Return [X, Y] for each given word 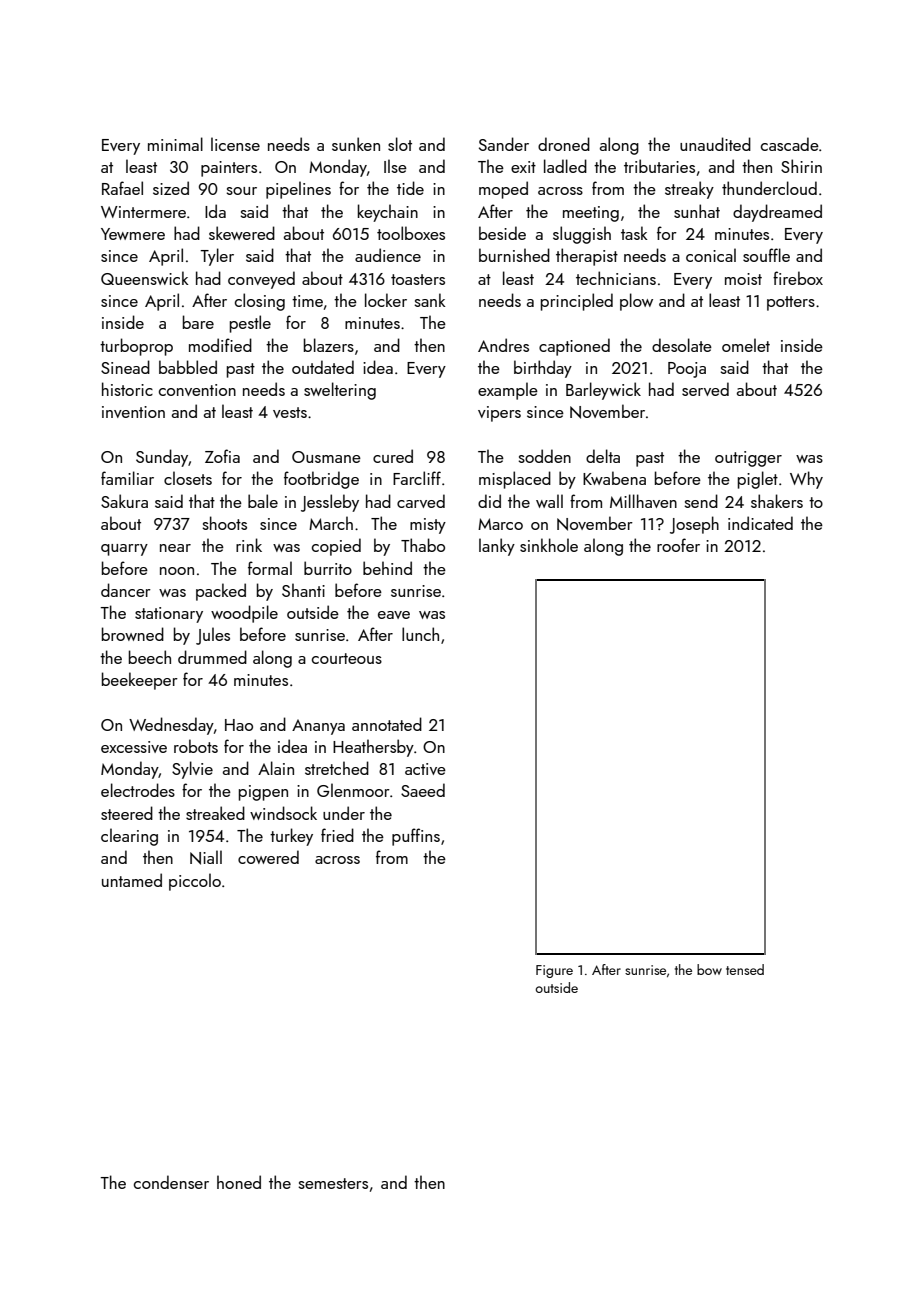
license [235, 144]
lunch [420, 634]
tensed [745, 969]
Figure [554, 971]
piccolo [195, 882]
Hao [239, 725]
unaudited [715, 144]
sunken [356, 144]
